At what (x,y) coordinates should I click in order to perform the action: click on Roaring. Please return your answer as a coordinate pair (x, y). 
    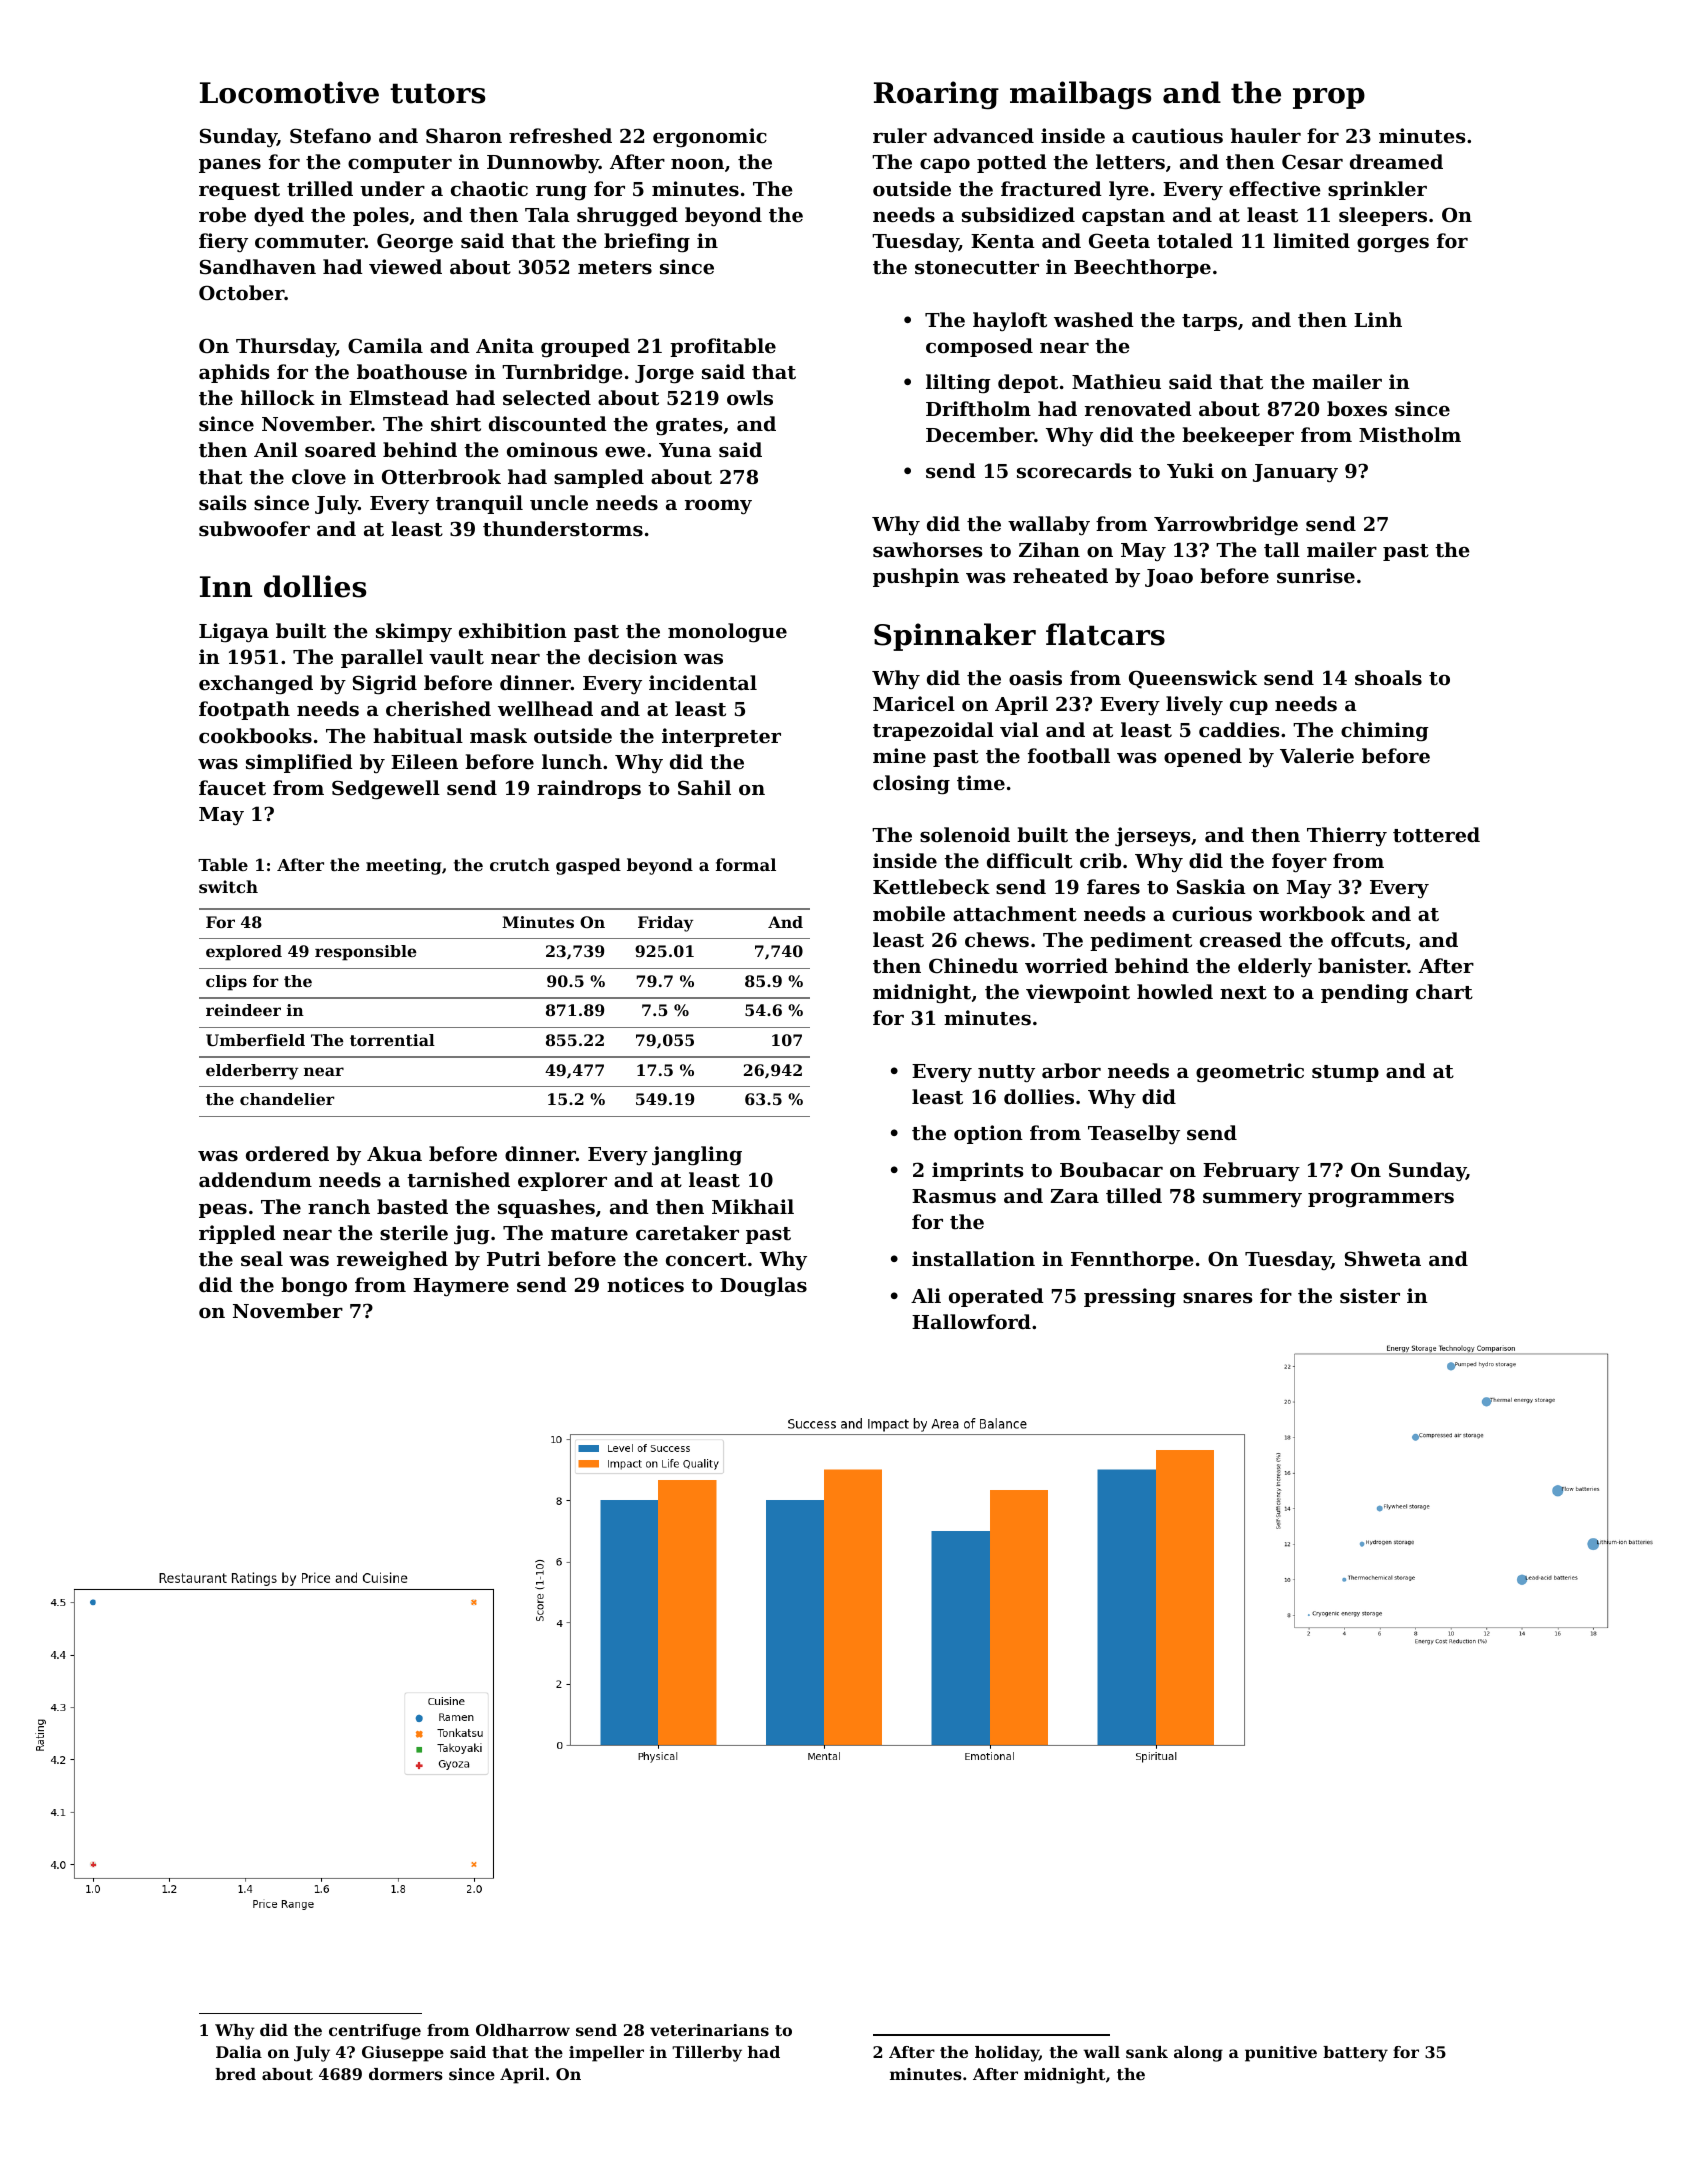
    Looking at the image, I should click on (936, 95).
